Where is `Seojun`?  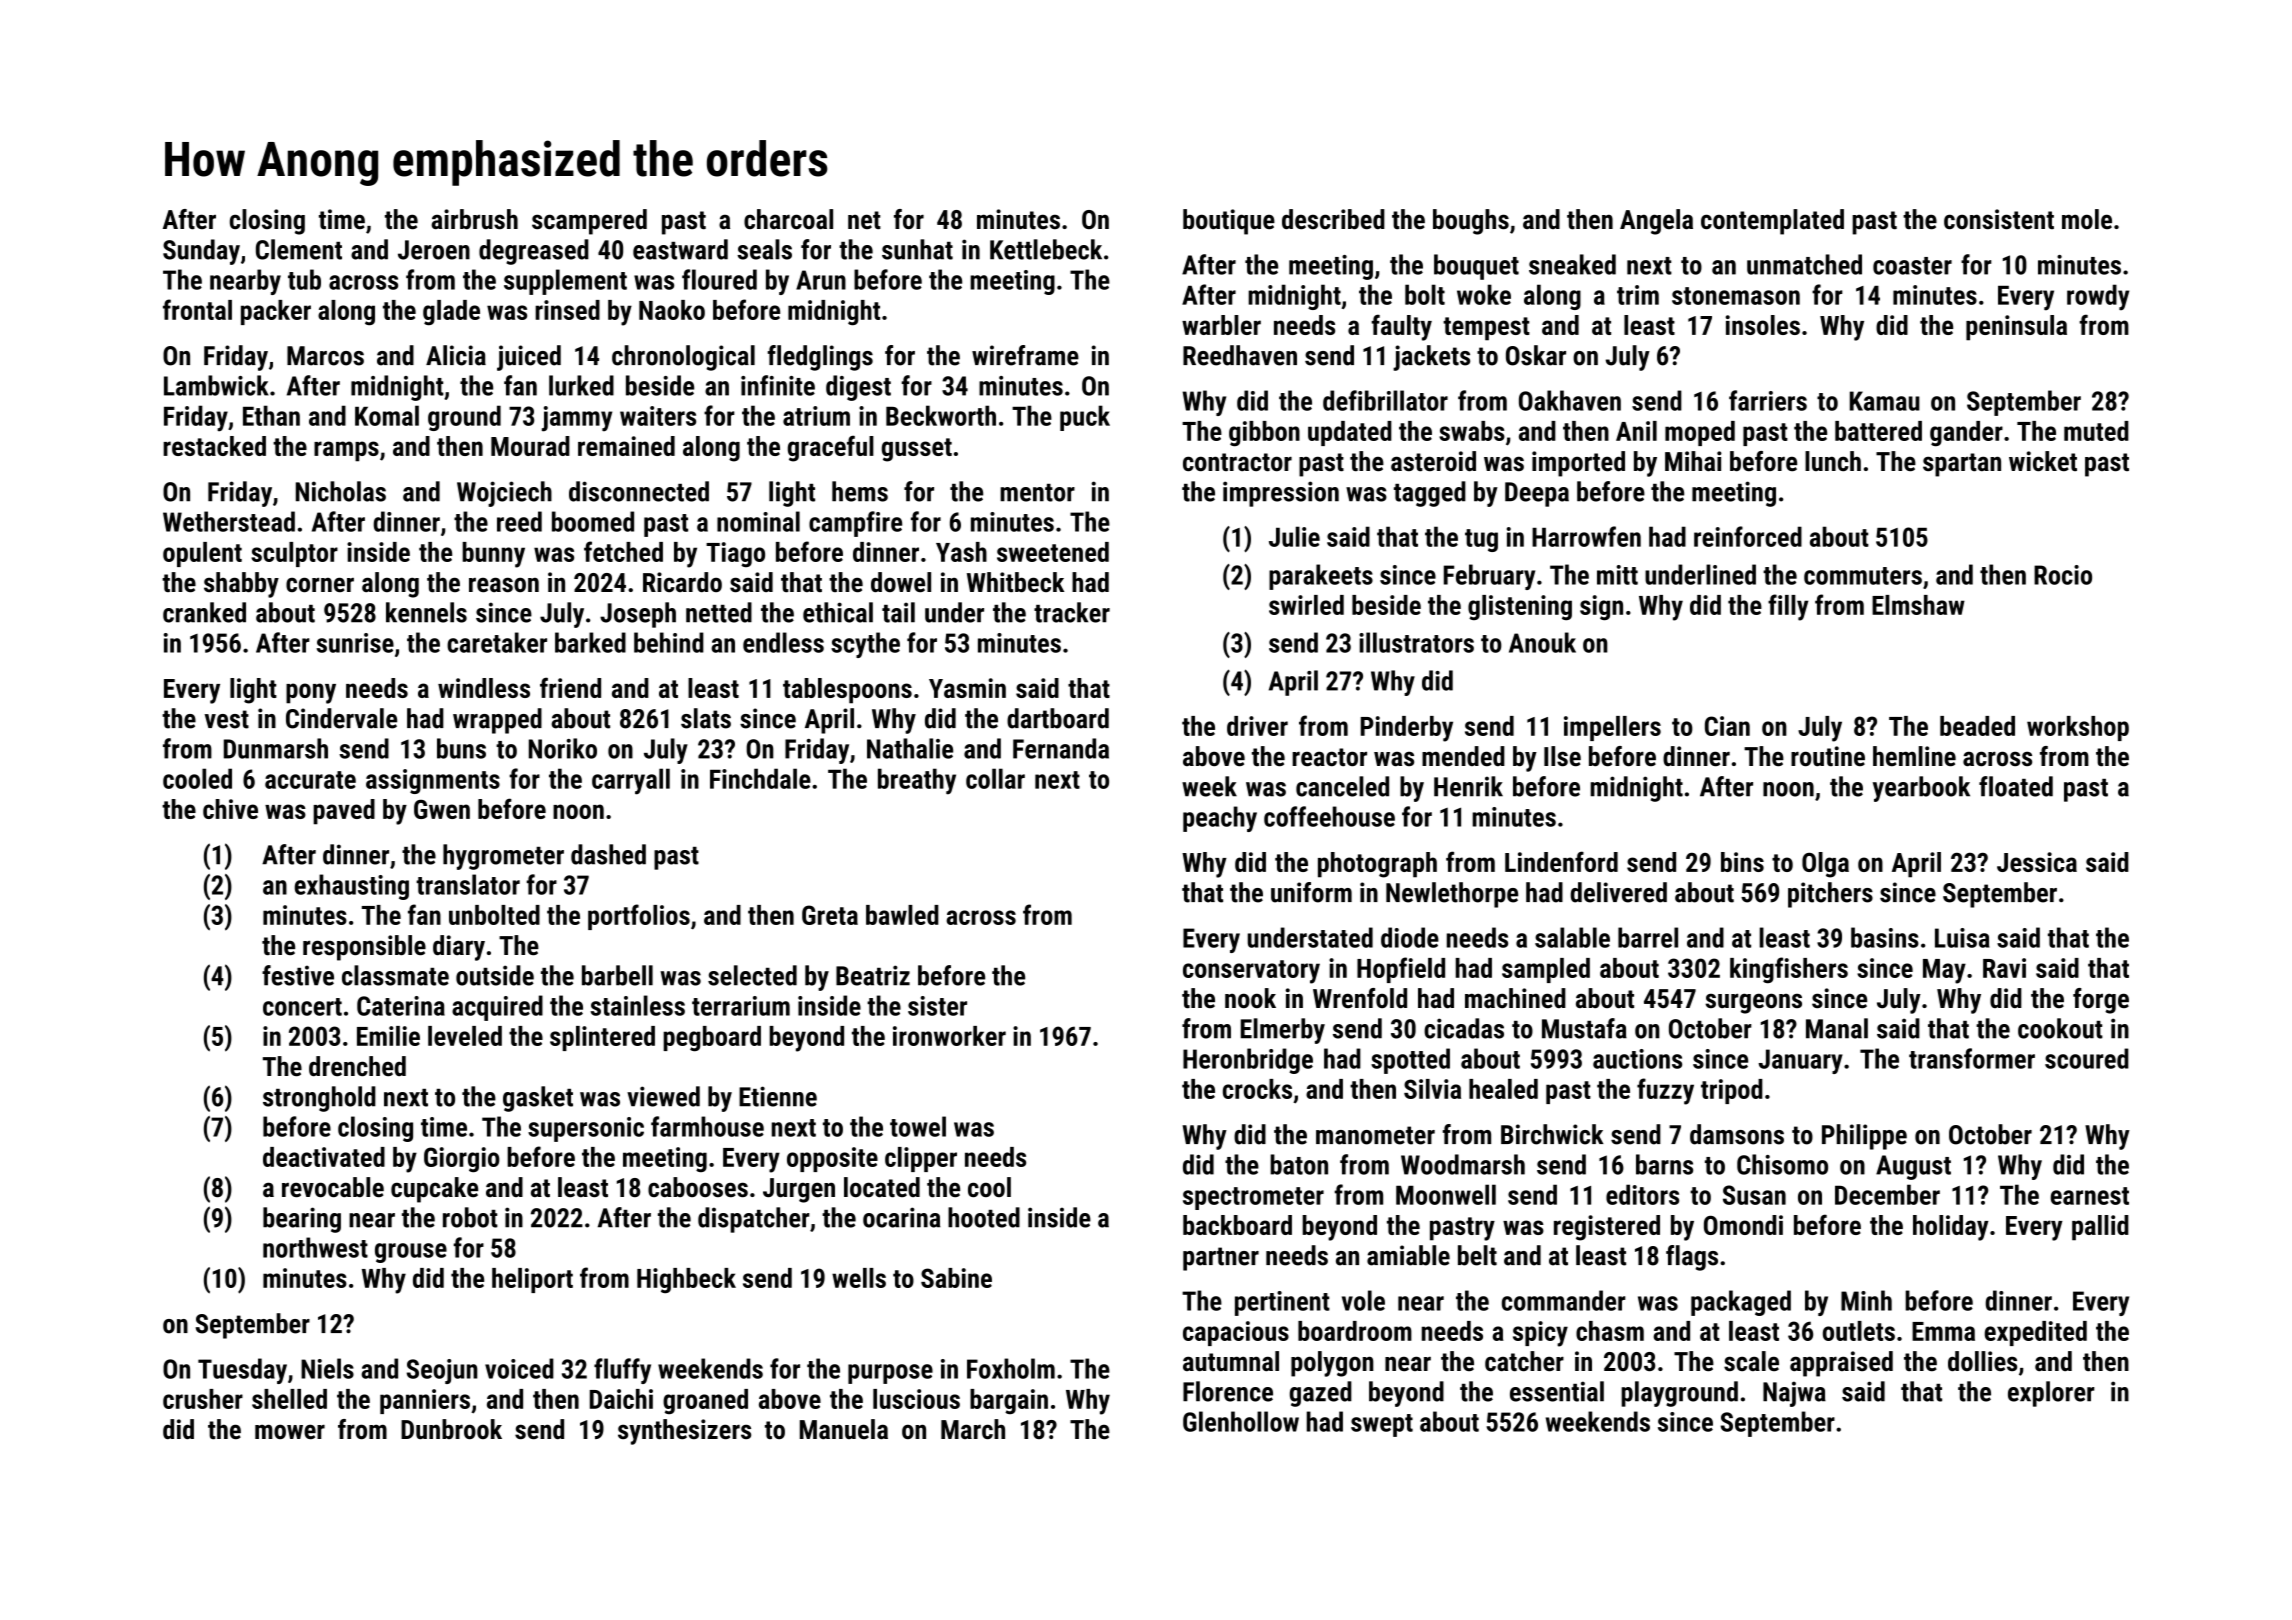
Seojun is located at coordinates (442, 1371).
